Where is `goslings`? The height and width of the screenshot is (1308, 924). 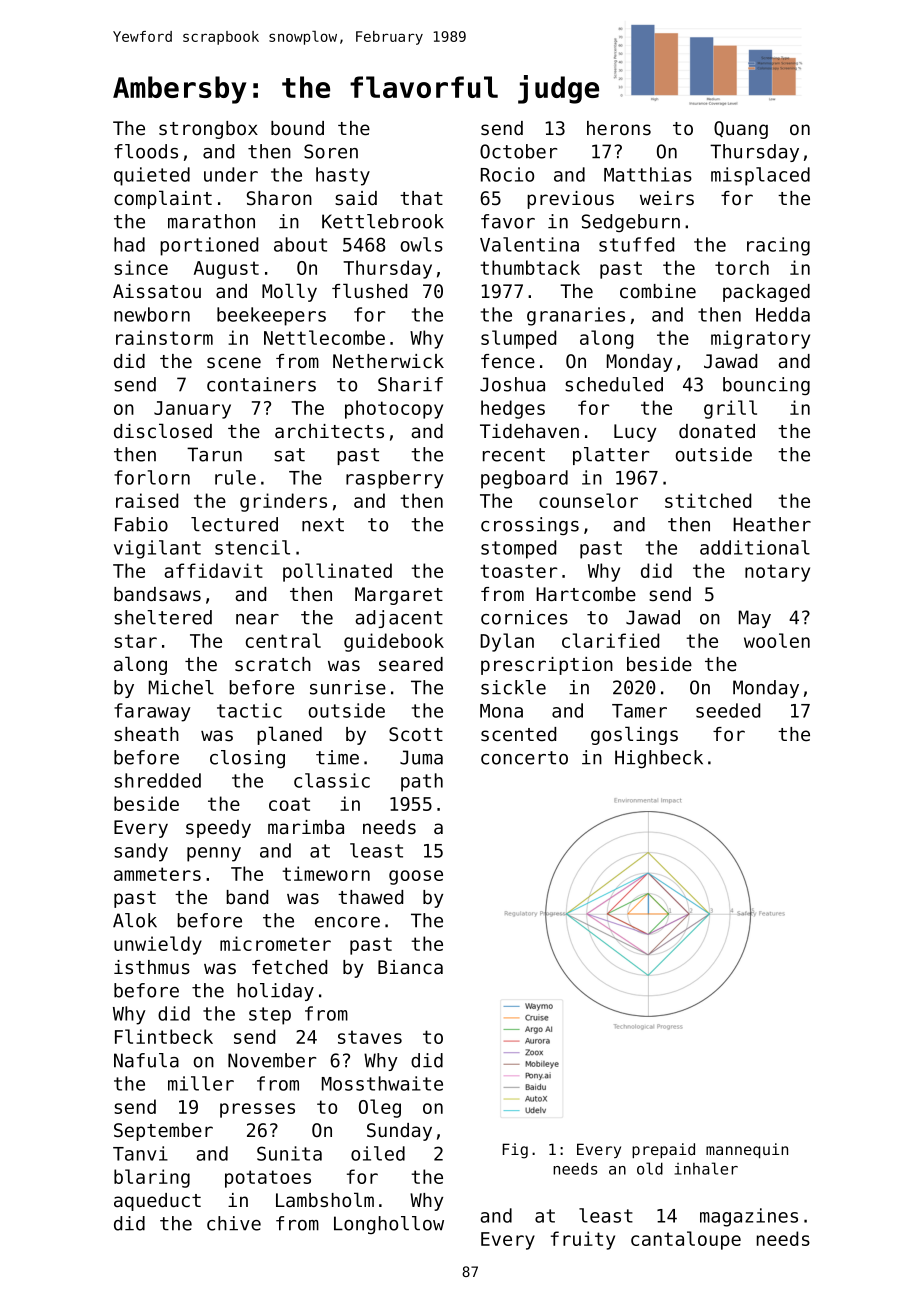
goslings is located at coordinates (634, 735).
